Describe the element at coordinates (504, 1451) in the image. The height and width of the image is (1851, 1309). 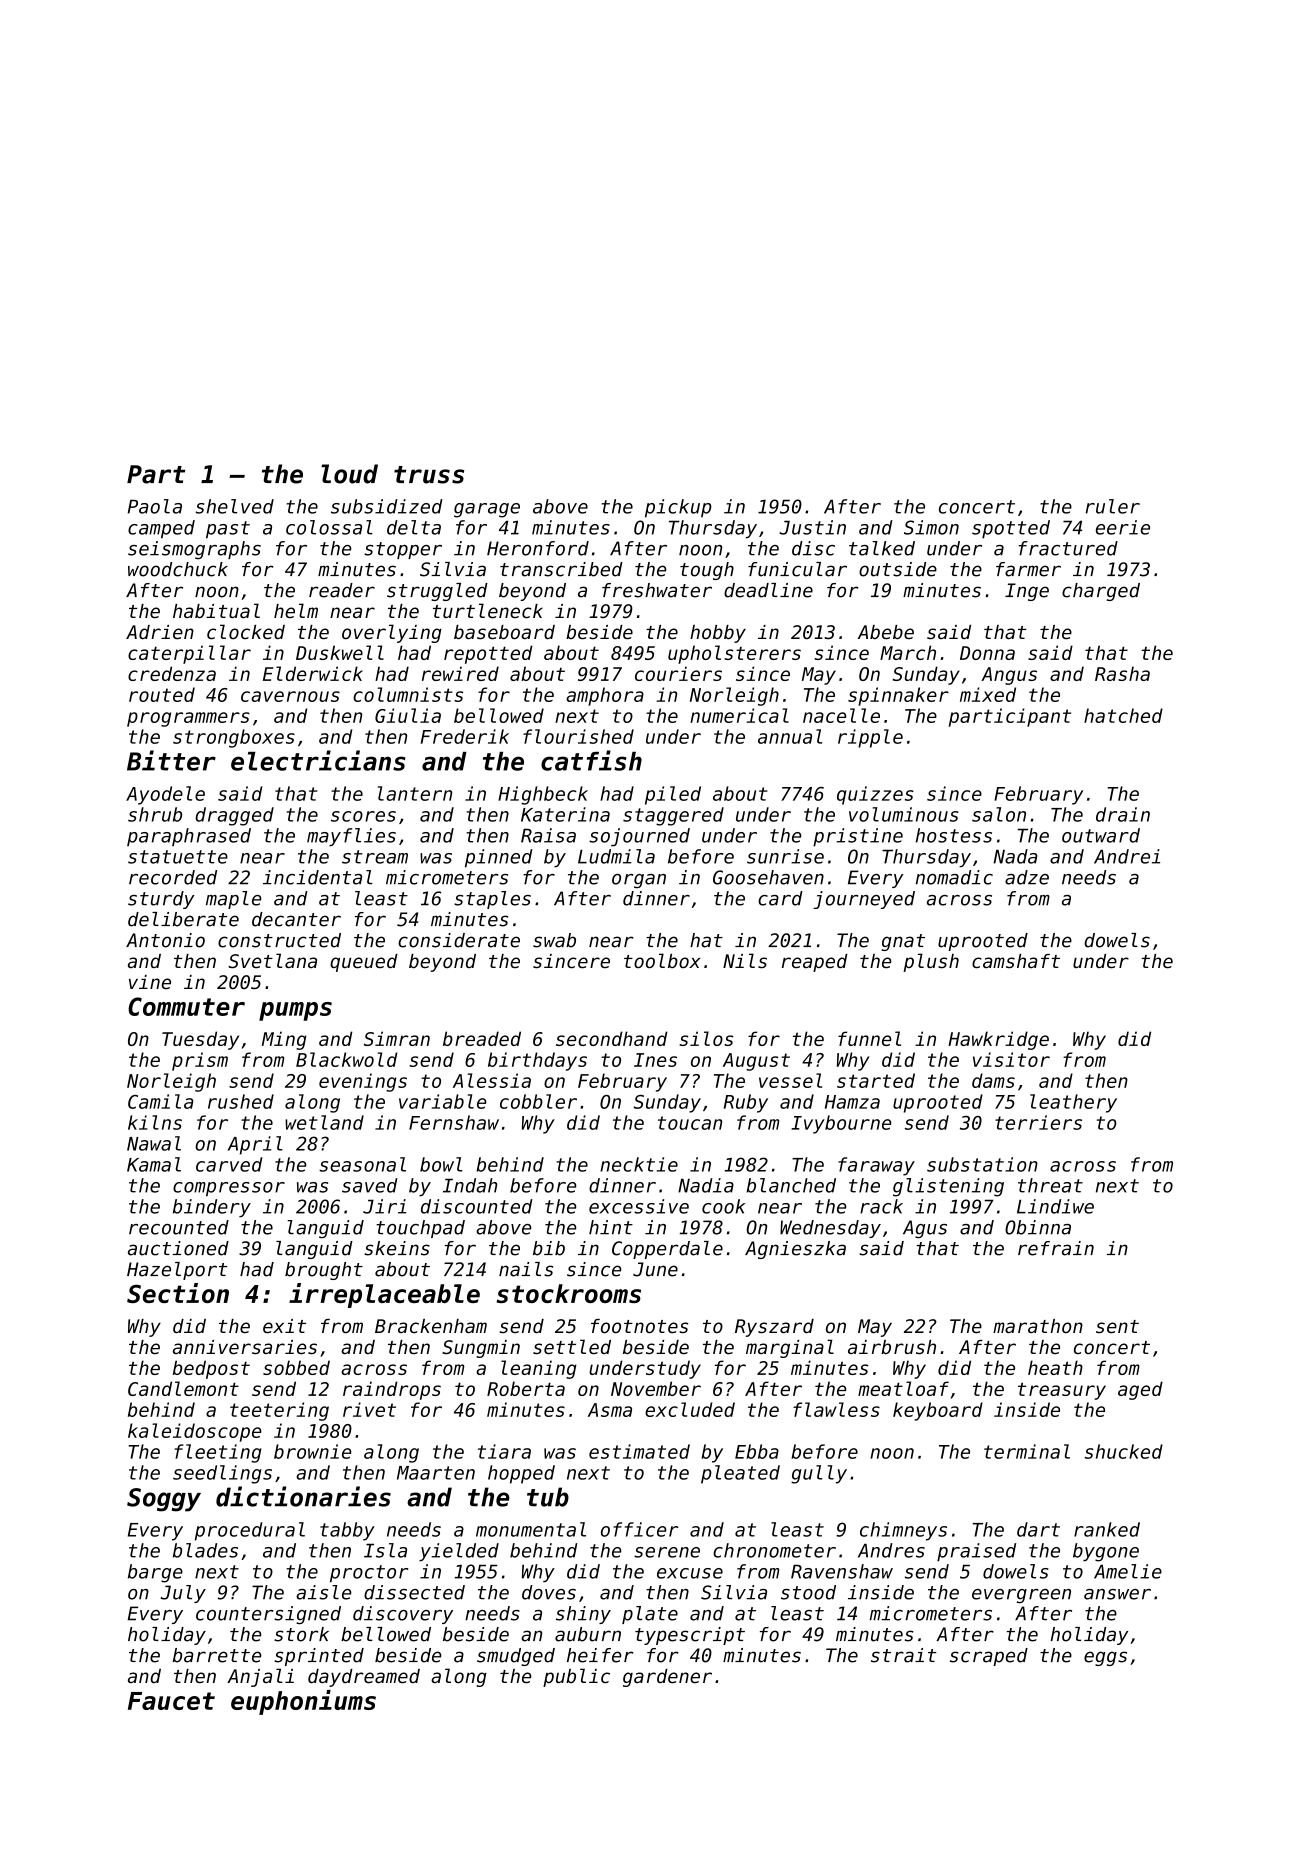
I see `tiara` at that location.
